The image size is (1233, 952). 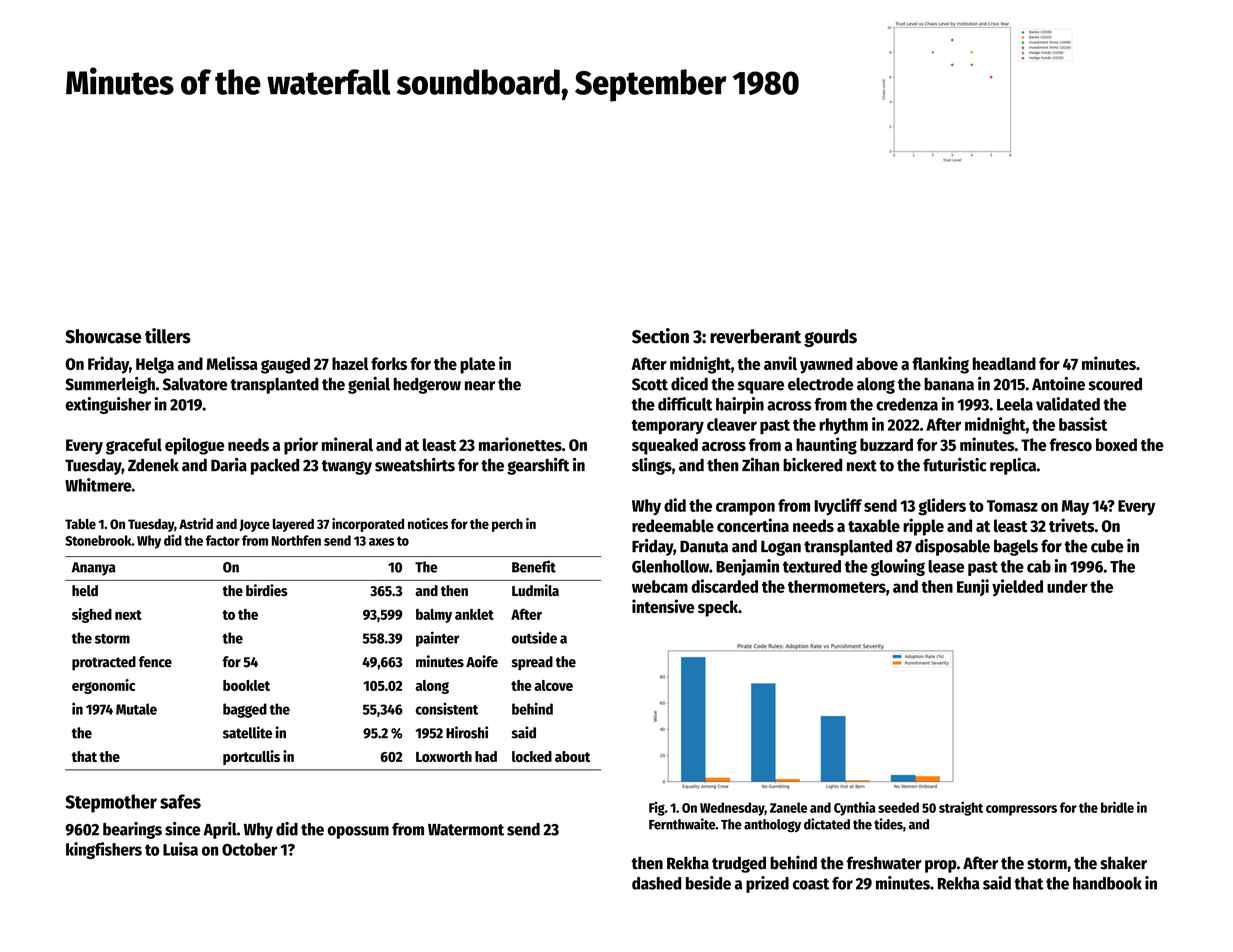 I want to click on gourds, so click(x=830, y=338).
